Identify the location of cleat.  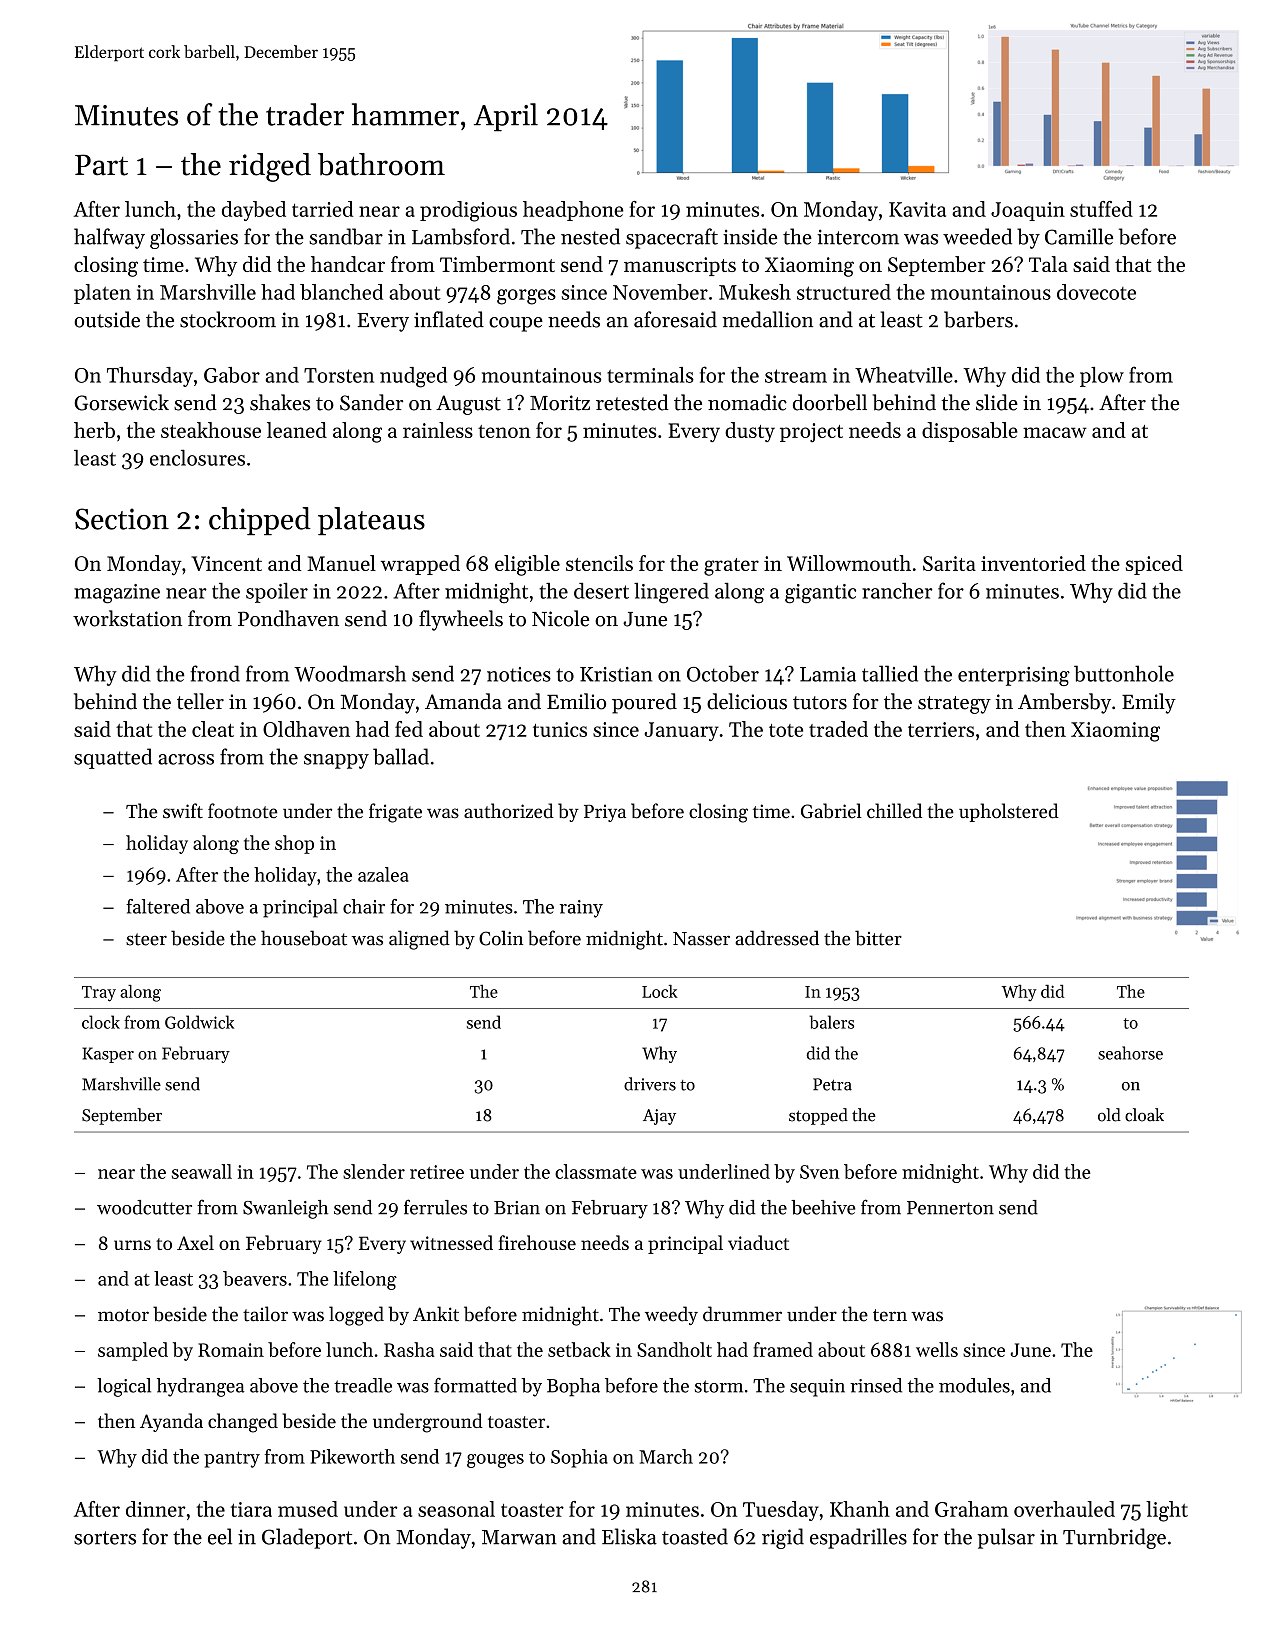
(213, 729).
